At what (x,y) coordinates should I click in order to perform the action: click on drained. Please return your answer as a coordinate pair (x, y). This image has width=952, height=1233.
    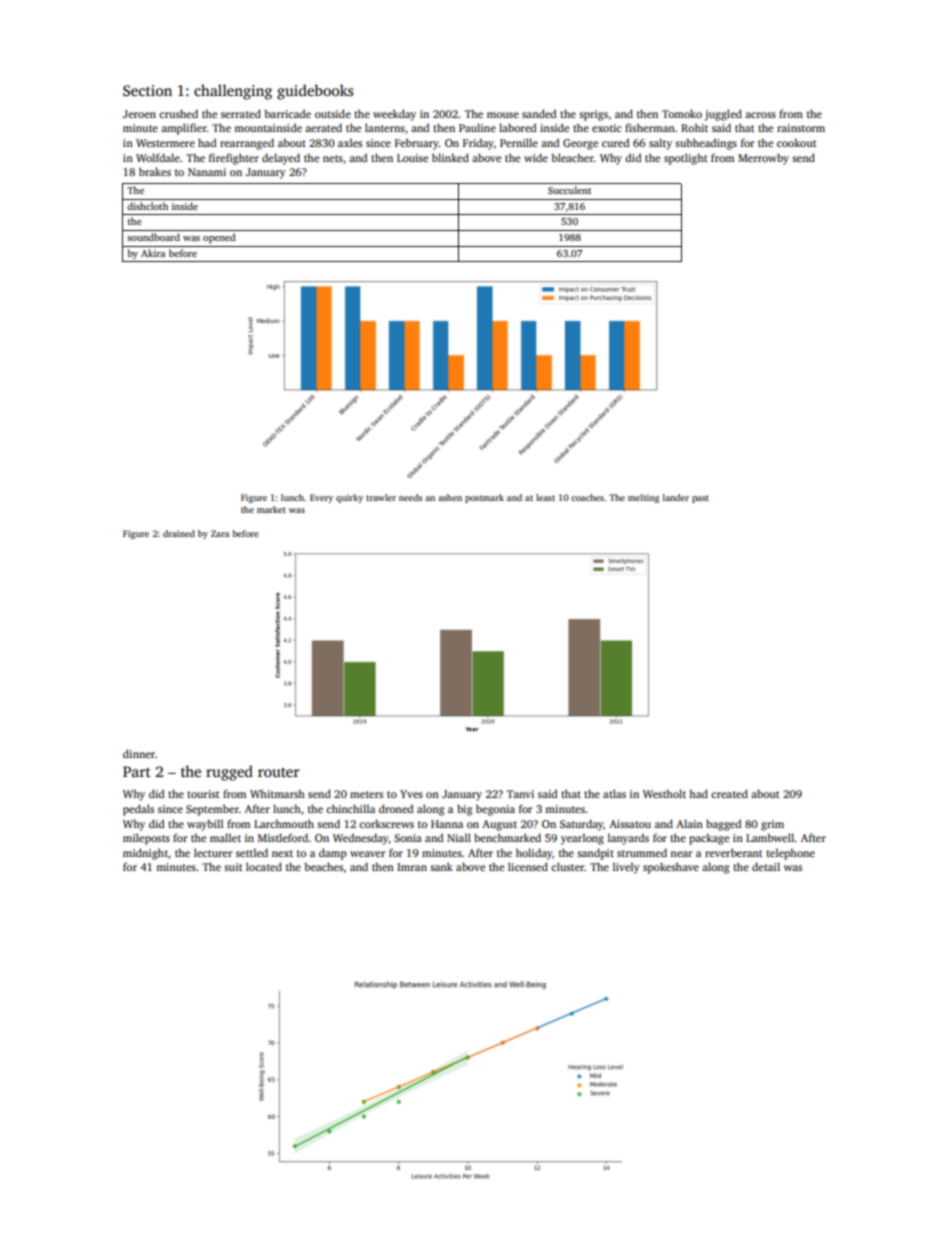
    Looking at the image, I should click on (179, 533).
